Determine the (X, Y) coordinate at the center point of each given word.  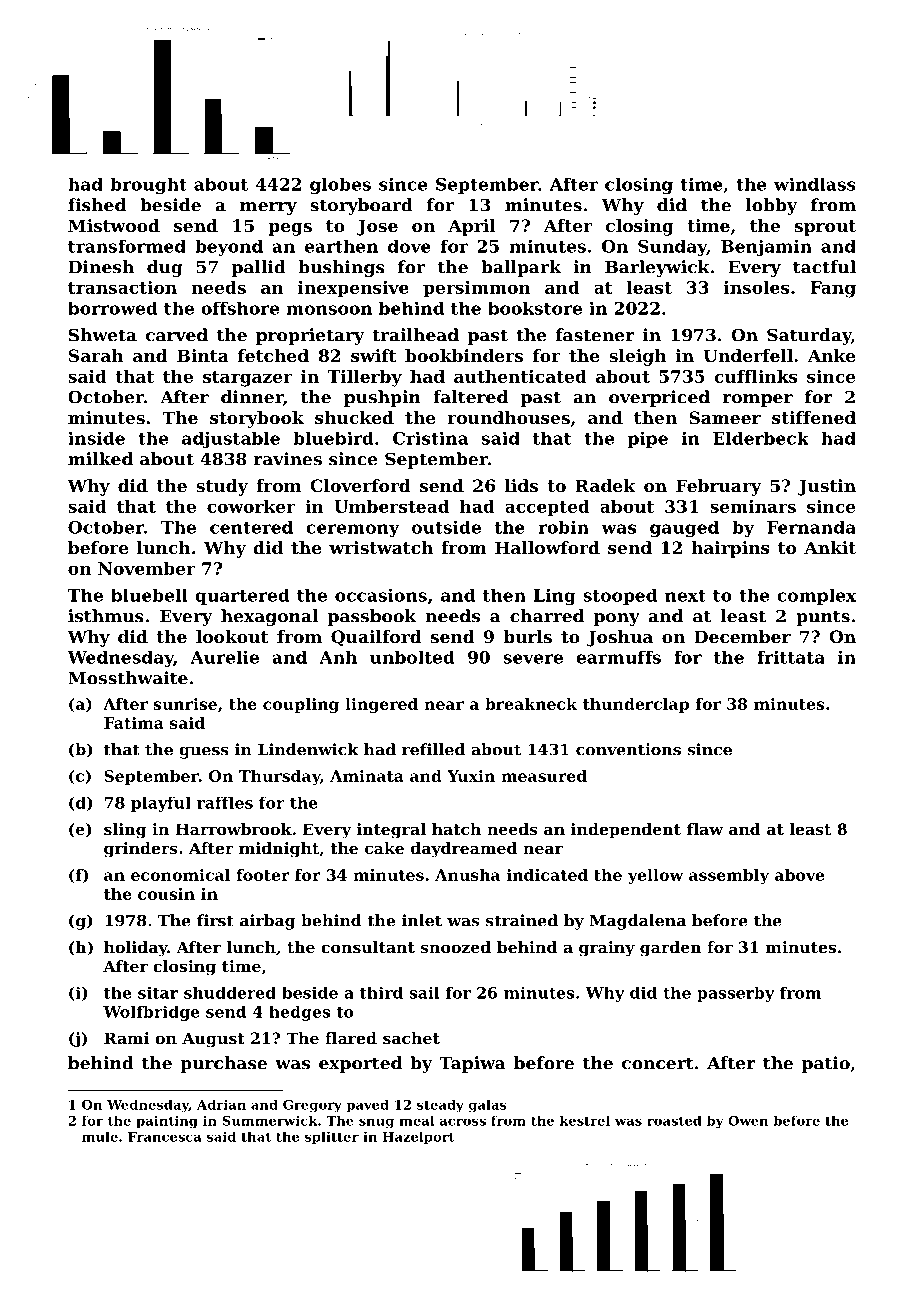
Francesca (164, 1137)
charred (547, 616)
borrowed (113, 308)
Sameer (725, 417)
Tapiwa (472, 1064)
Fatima (134, 723)
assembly (729, 876)
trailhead (416, 335)
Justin (827, 487)
